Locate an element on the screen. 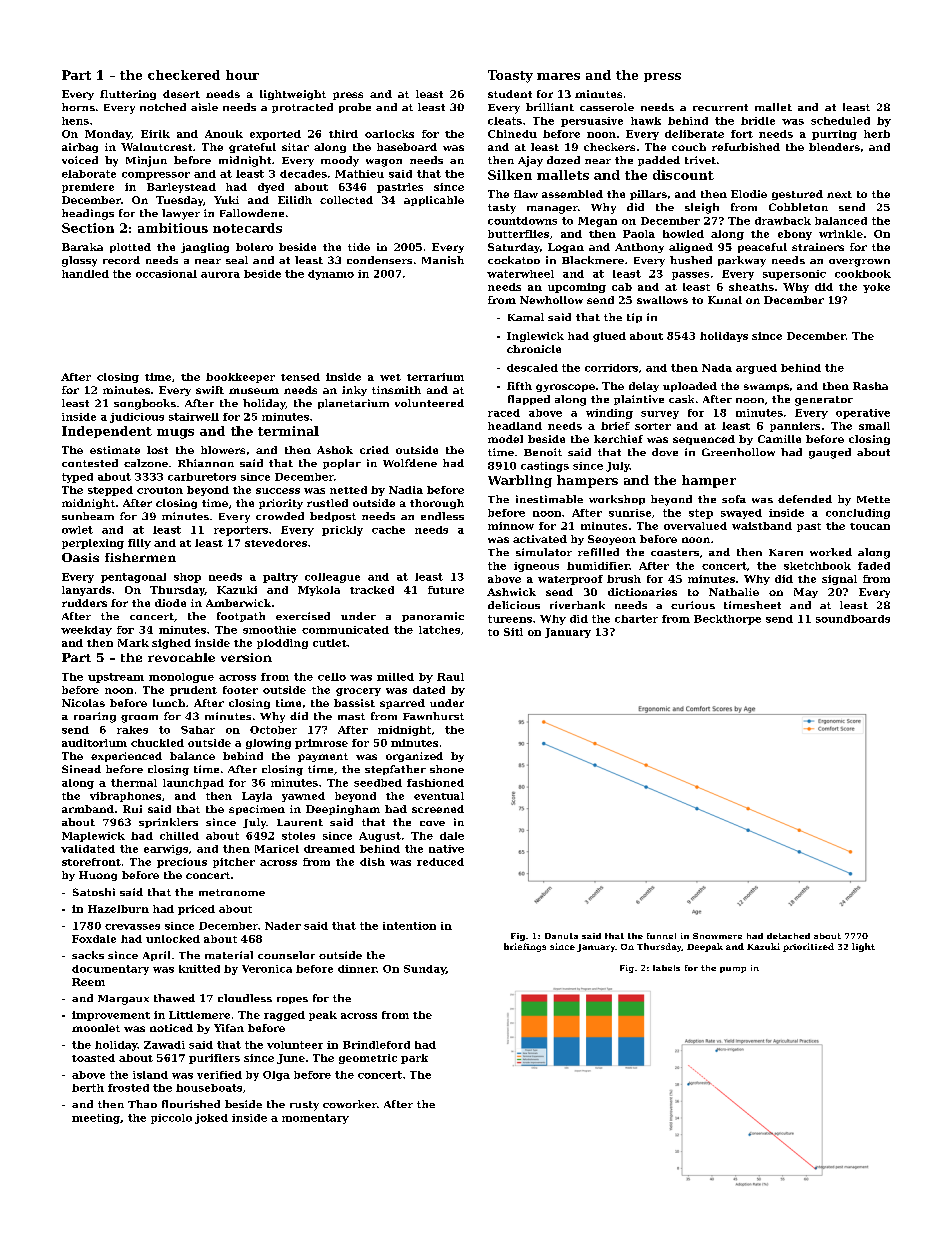  colleague is located at coordinates (332, 578).
